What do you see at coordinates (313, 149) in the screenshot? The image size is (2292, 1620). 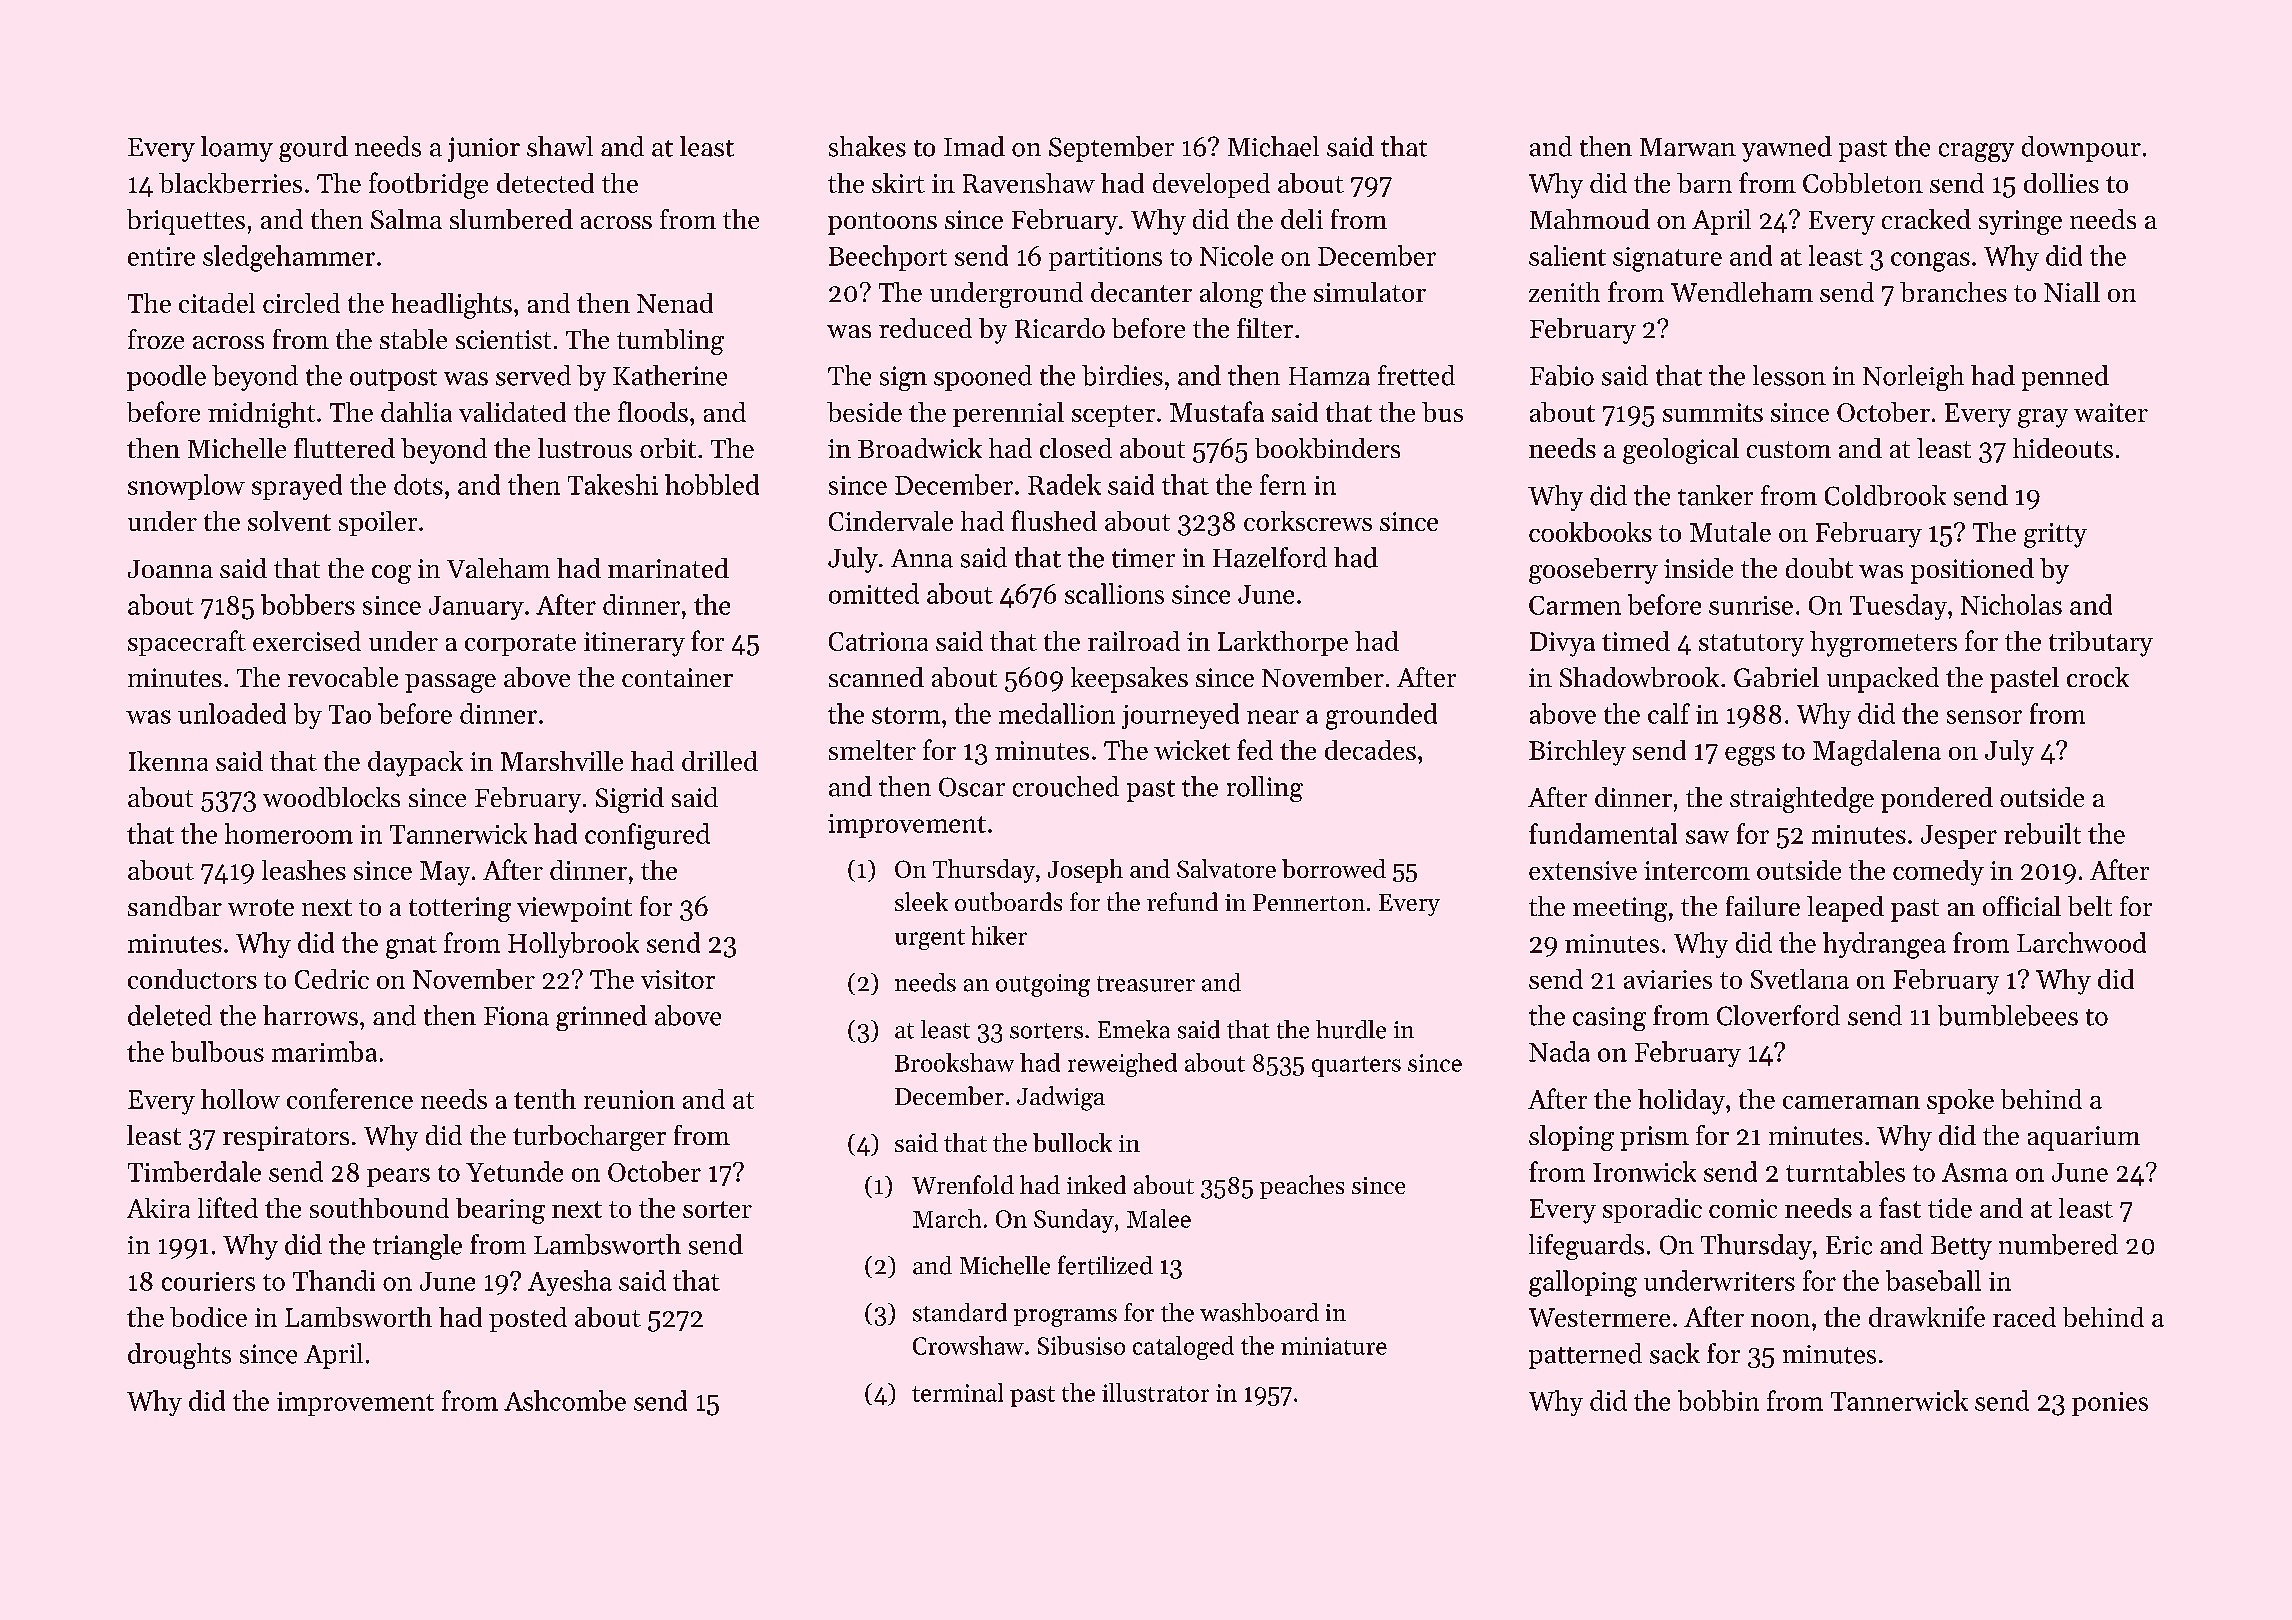 I see `gourd` at bounding box center [313, 149].
